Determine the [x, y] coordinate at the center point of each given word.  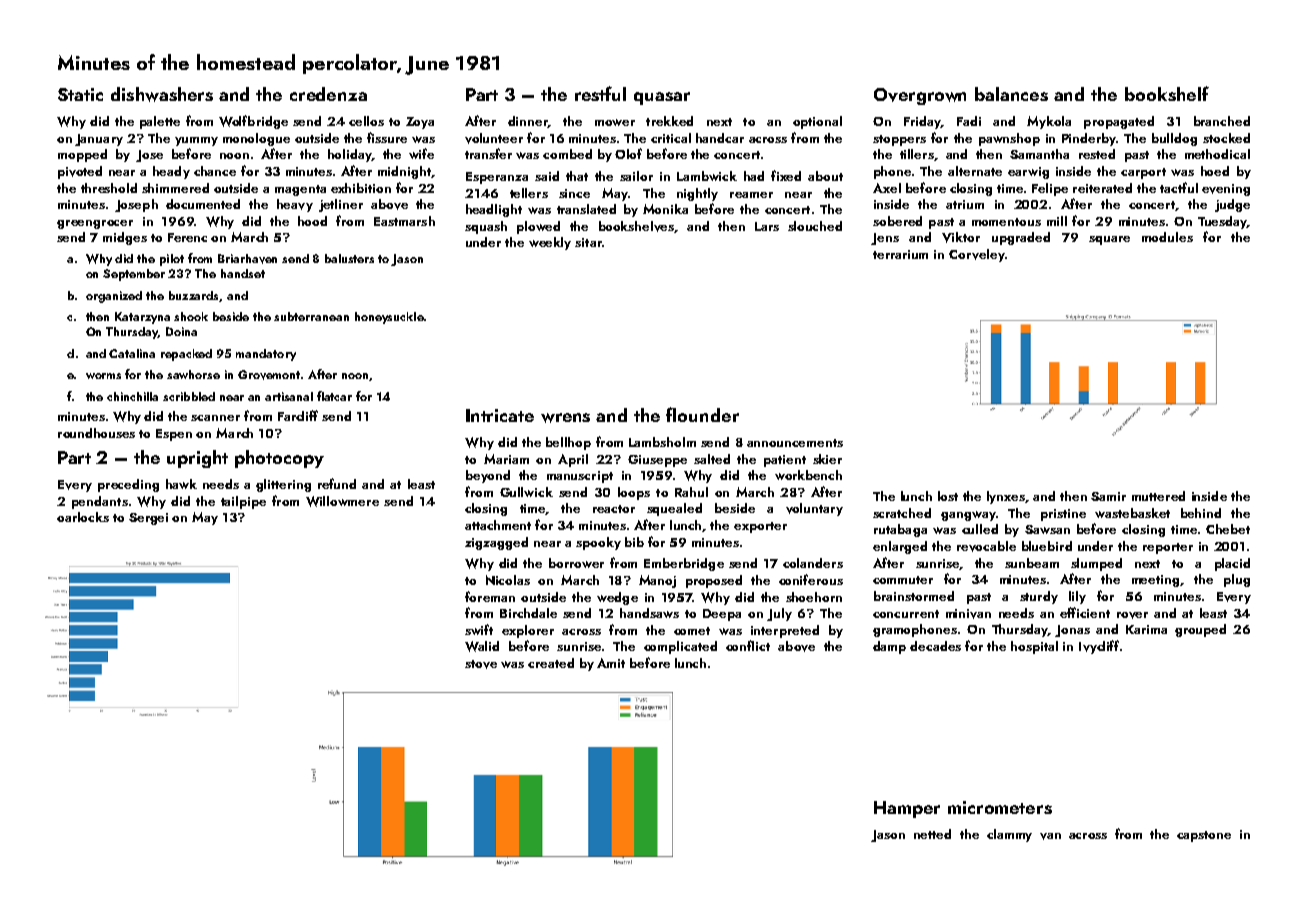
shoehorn [814, 597]
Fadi [969, 121]
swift [479, 629]
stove [481, 664]
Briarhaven [247, 259]
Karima [1146, 629]
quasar [662, 98]
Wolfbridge [253, 122]
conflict [748, 645]
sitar [588, 242]
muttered [1158, 496]
